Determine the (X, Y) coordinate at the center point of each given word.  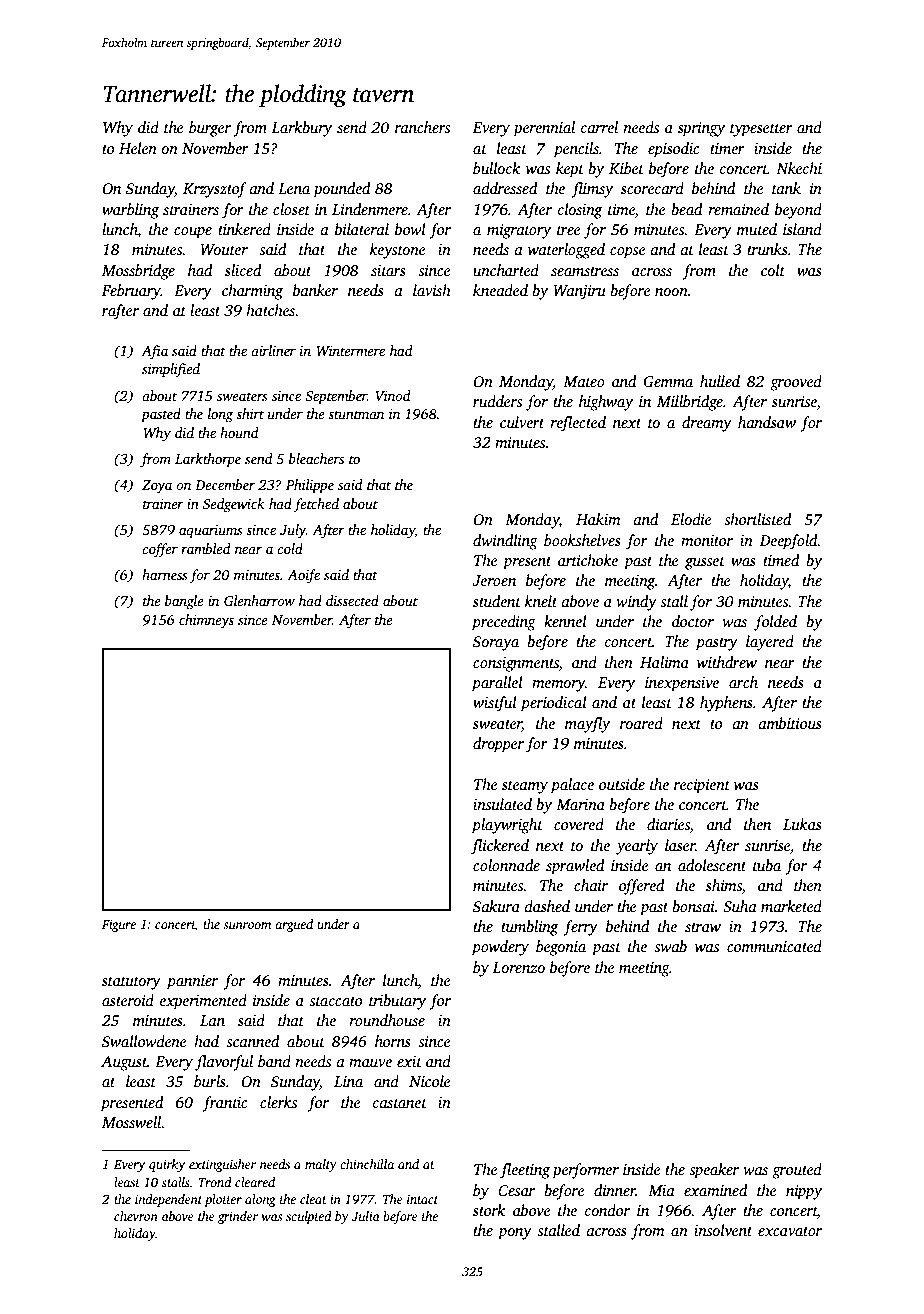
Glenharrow (259, 600)
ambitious (790, 723)
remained (738, 209)
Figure (119, 925)
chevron (136, 1216)
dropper (498, 745)
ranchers (422, 127)
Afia (154, 352)
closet (291, 209)
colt (773, 270)
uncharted (506, 270)
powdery (500, 948)
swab (670, 946)
